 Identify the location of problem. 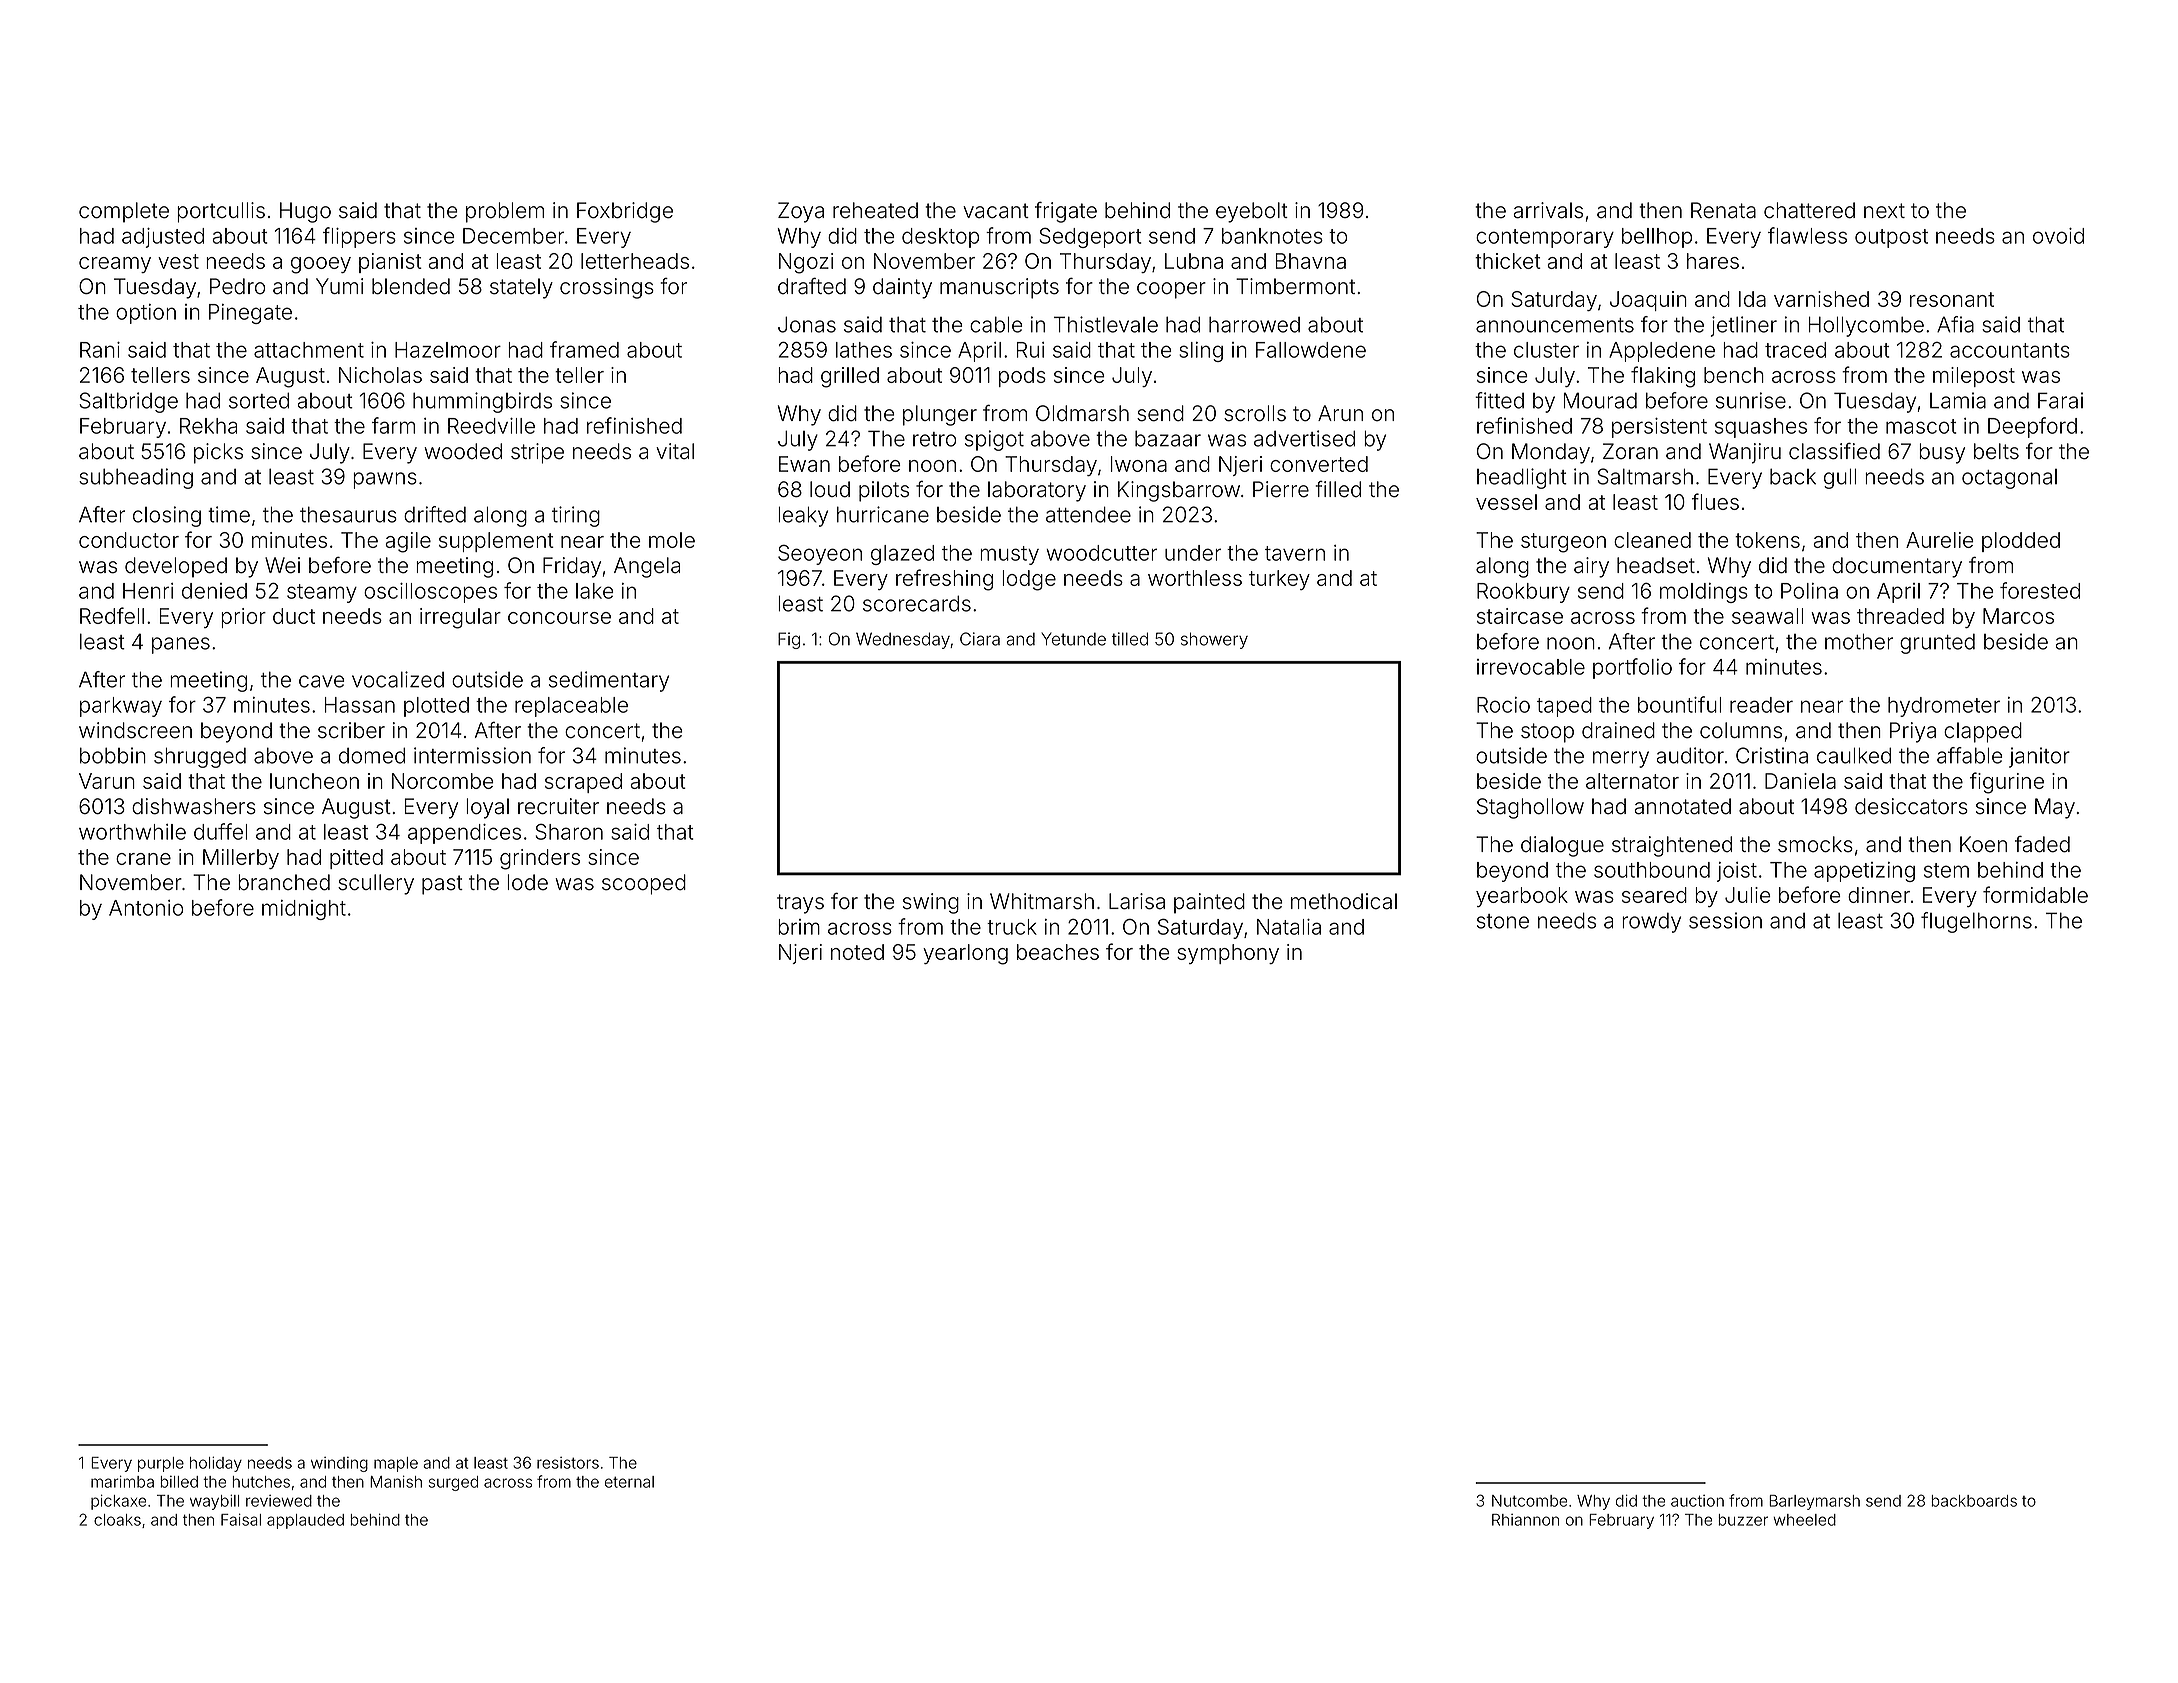
(505, 212).
